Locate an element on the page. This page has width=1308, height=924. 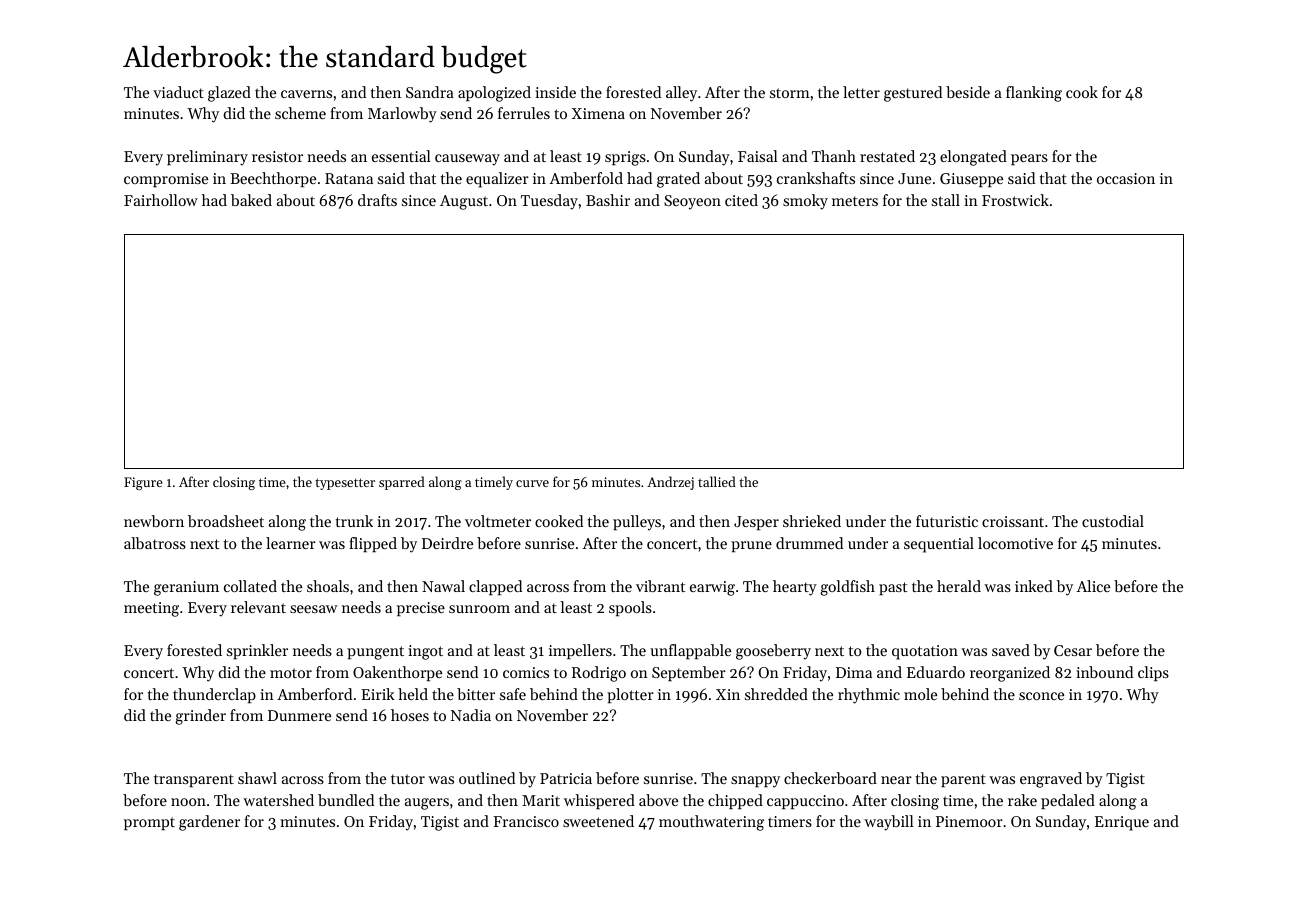
grinder is located at coordinates (200, 717).
